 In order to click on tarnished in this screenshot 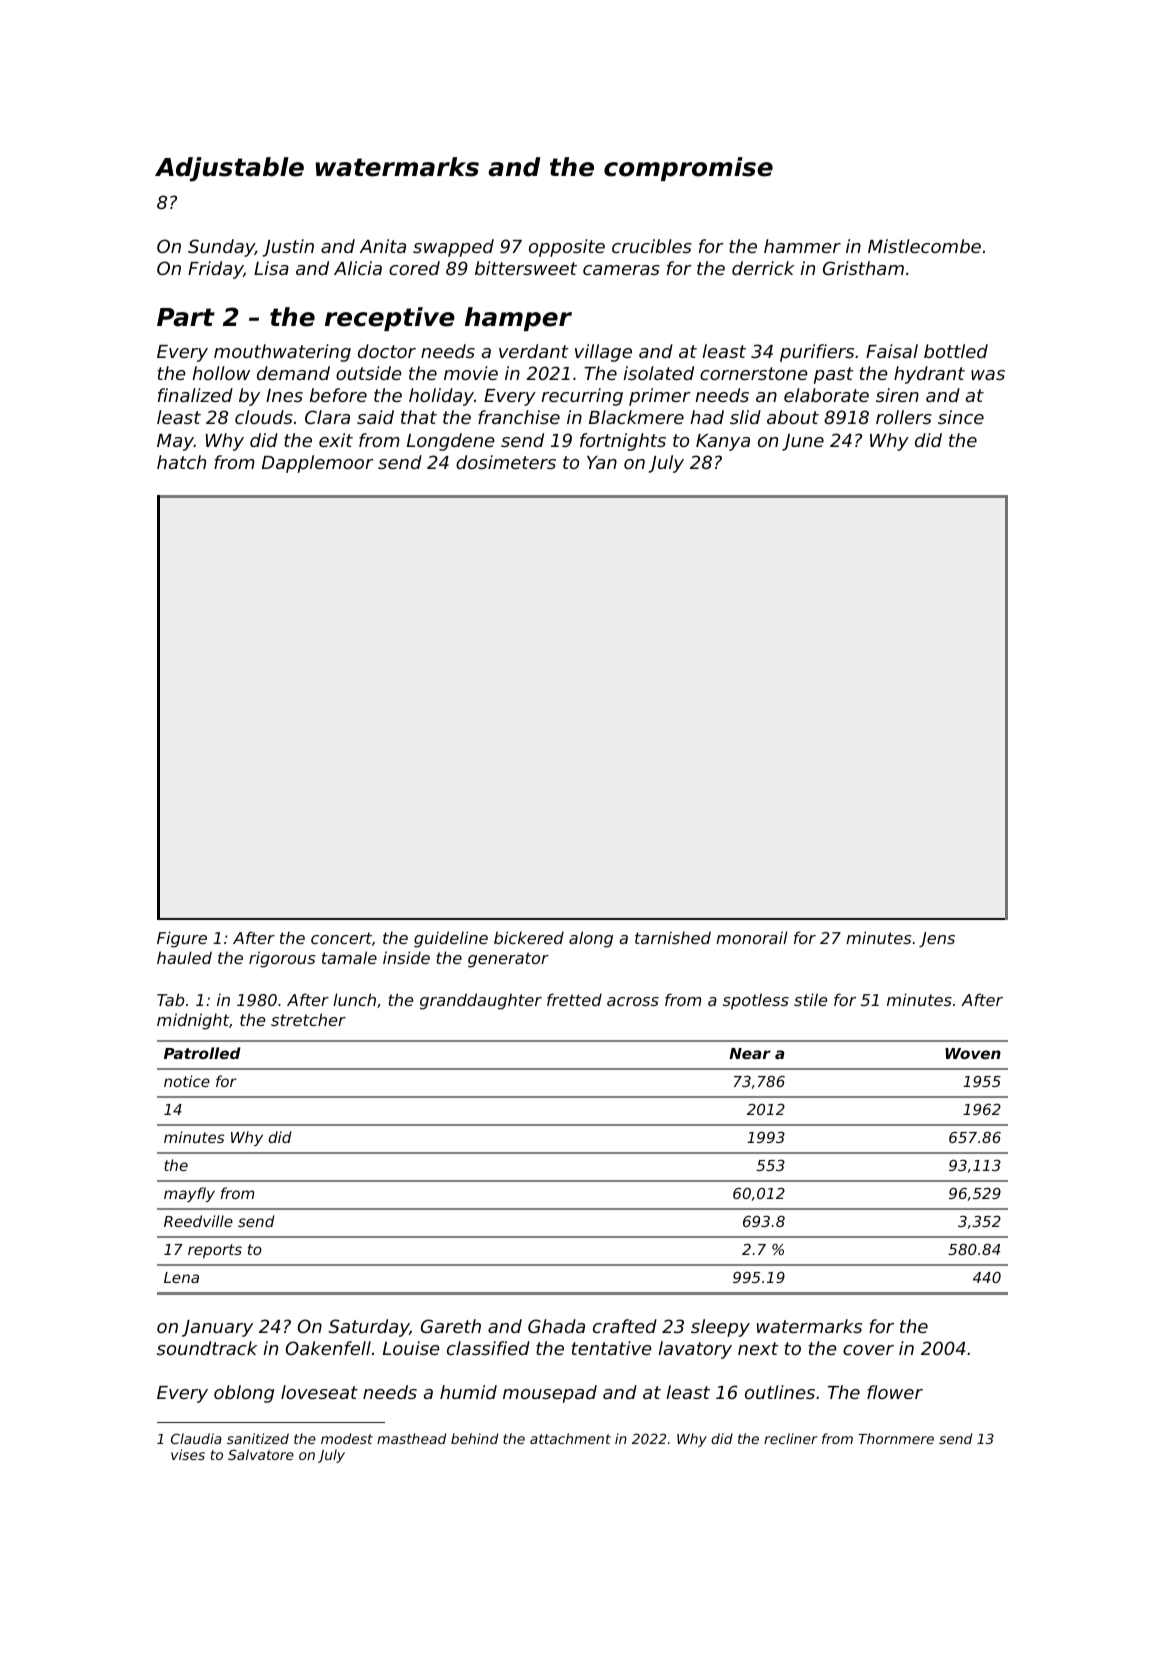, I will do `click(673, 937)`.
